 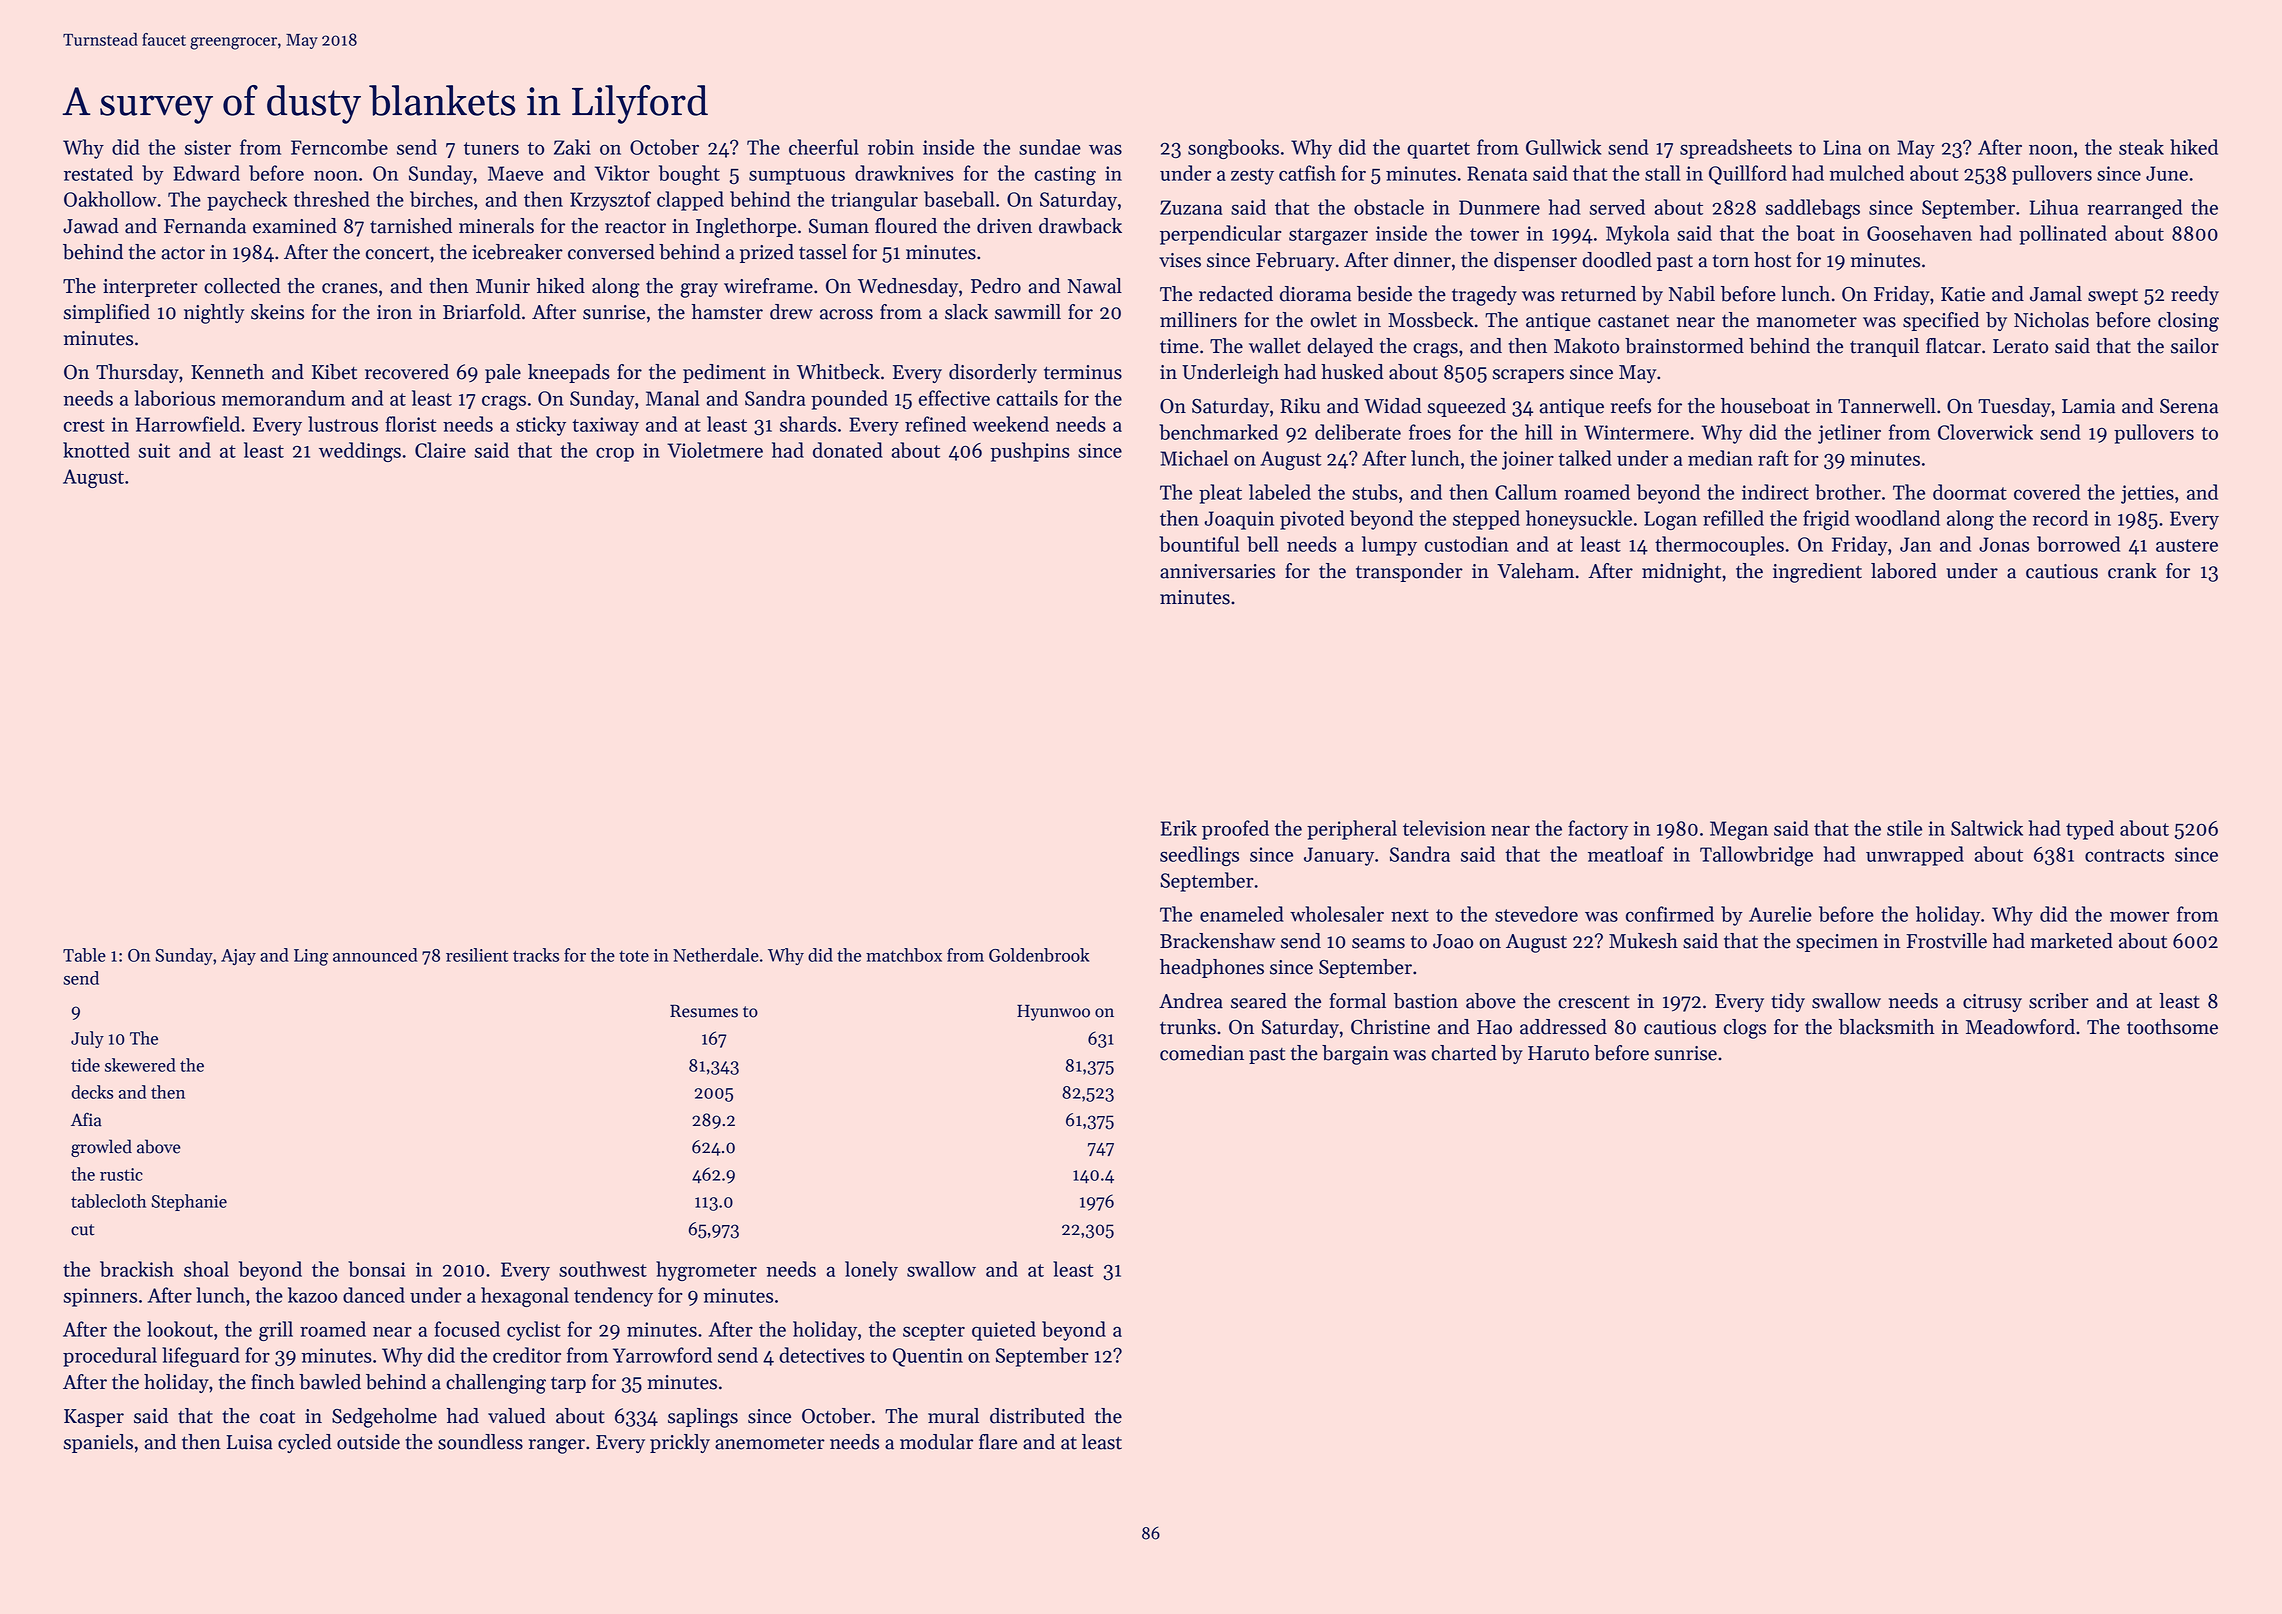 What do you see at coordinates (1355, 1055) in the page?
I see `bargain` at bounding box center [1355, 1055].
